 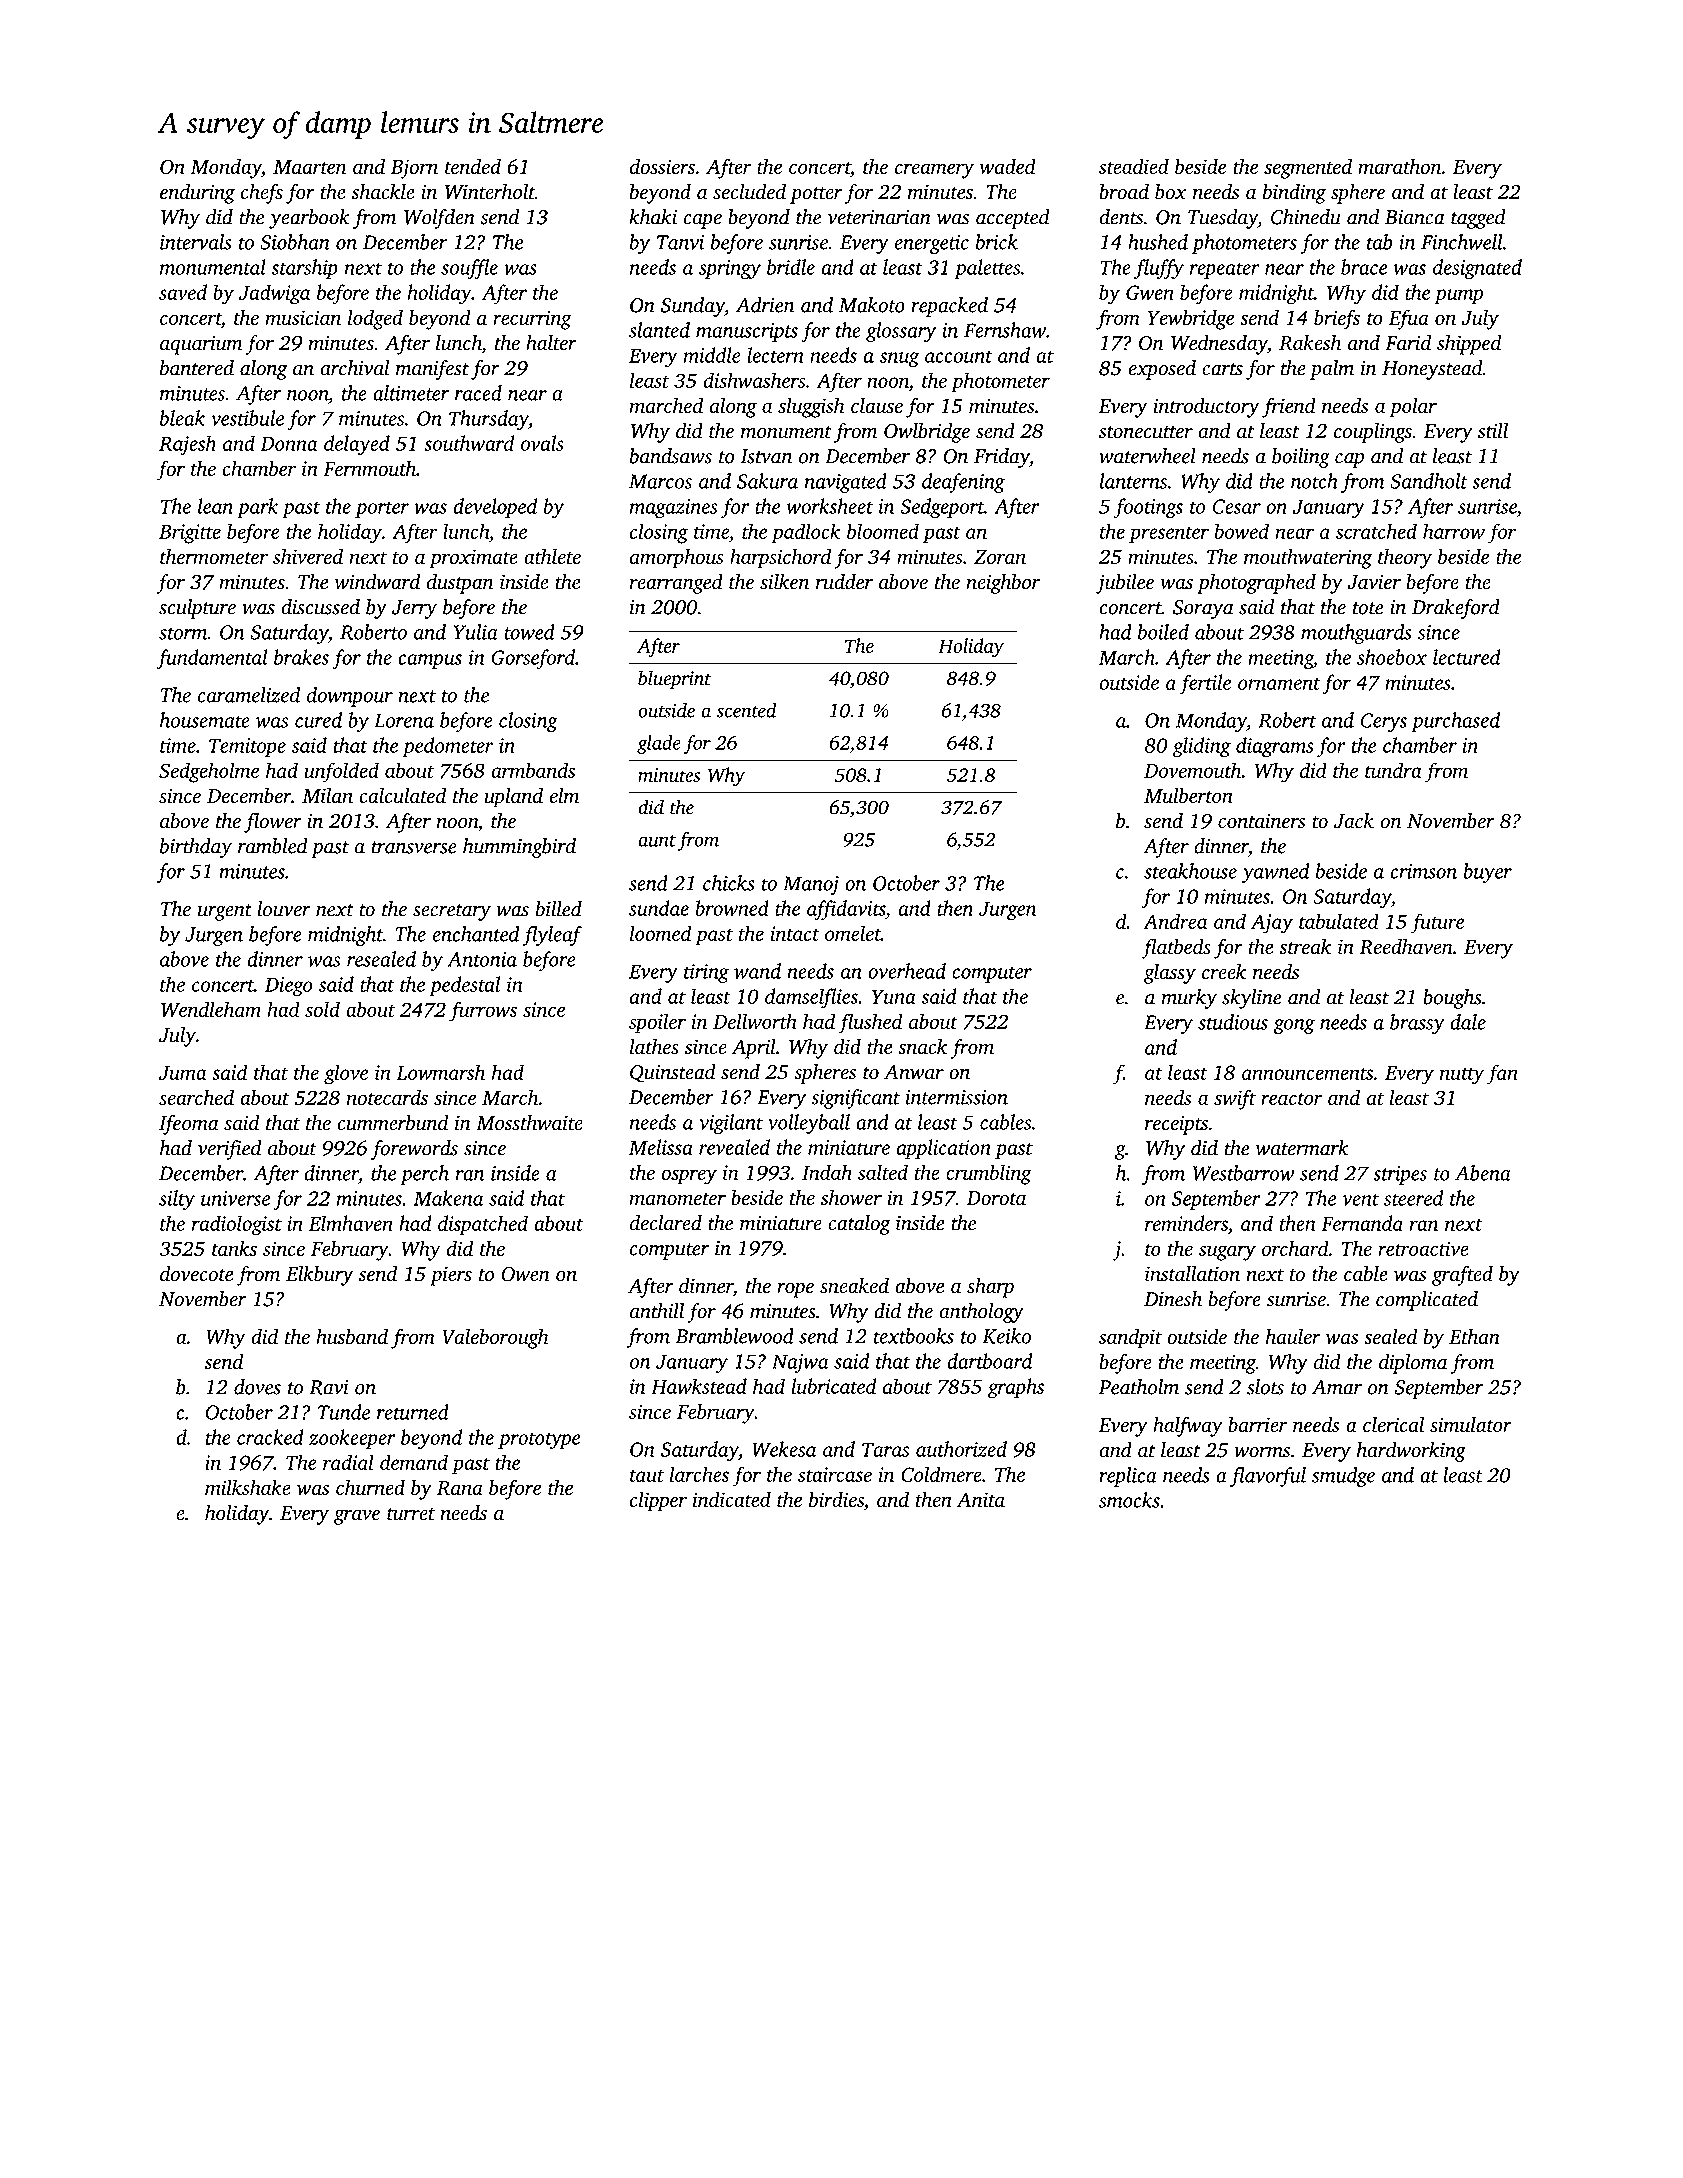 I want to click on doves, so click(x=257, y=1387).
